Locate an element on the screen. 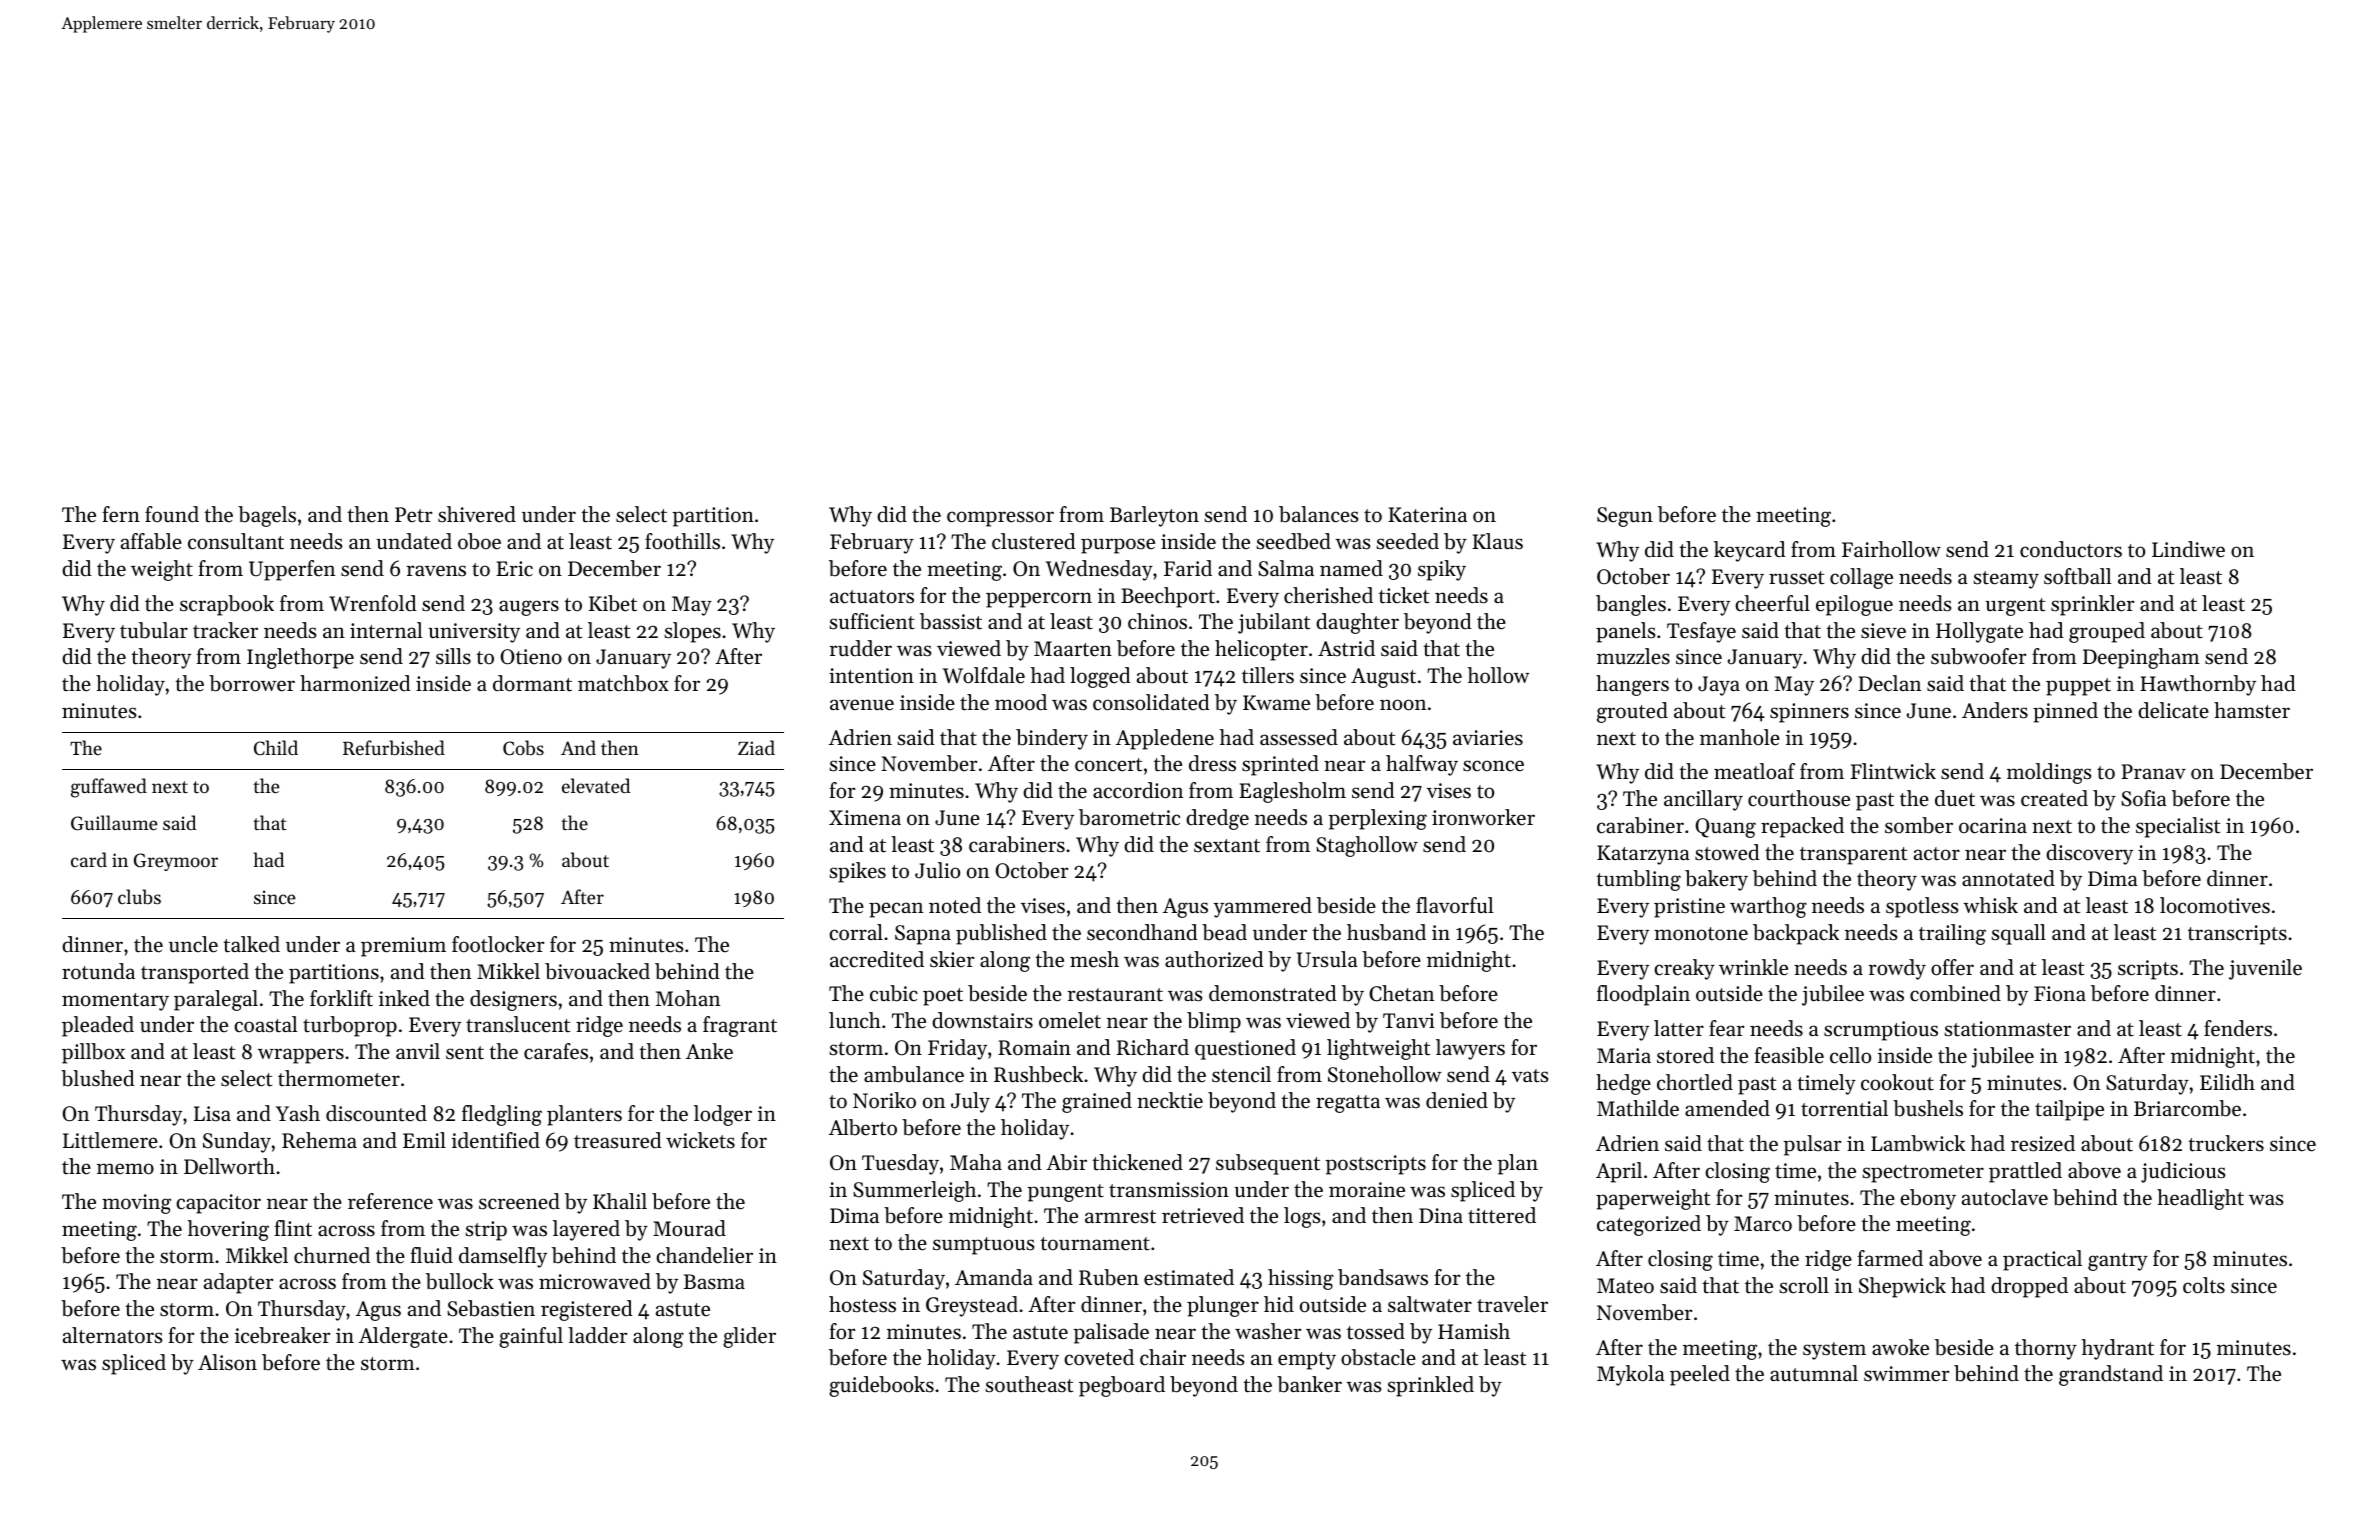 The image size is (2380, 1540). sprinkler is located at coordinates (2092, 605).
